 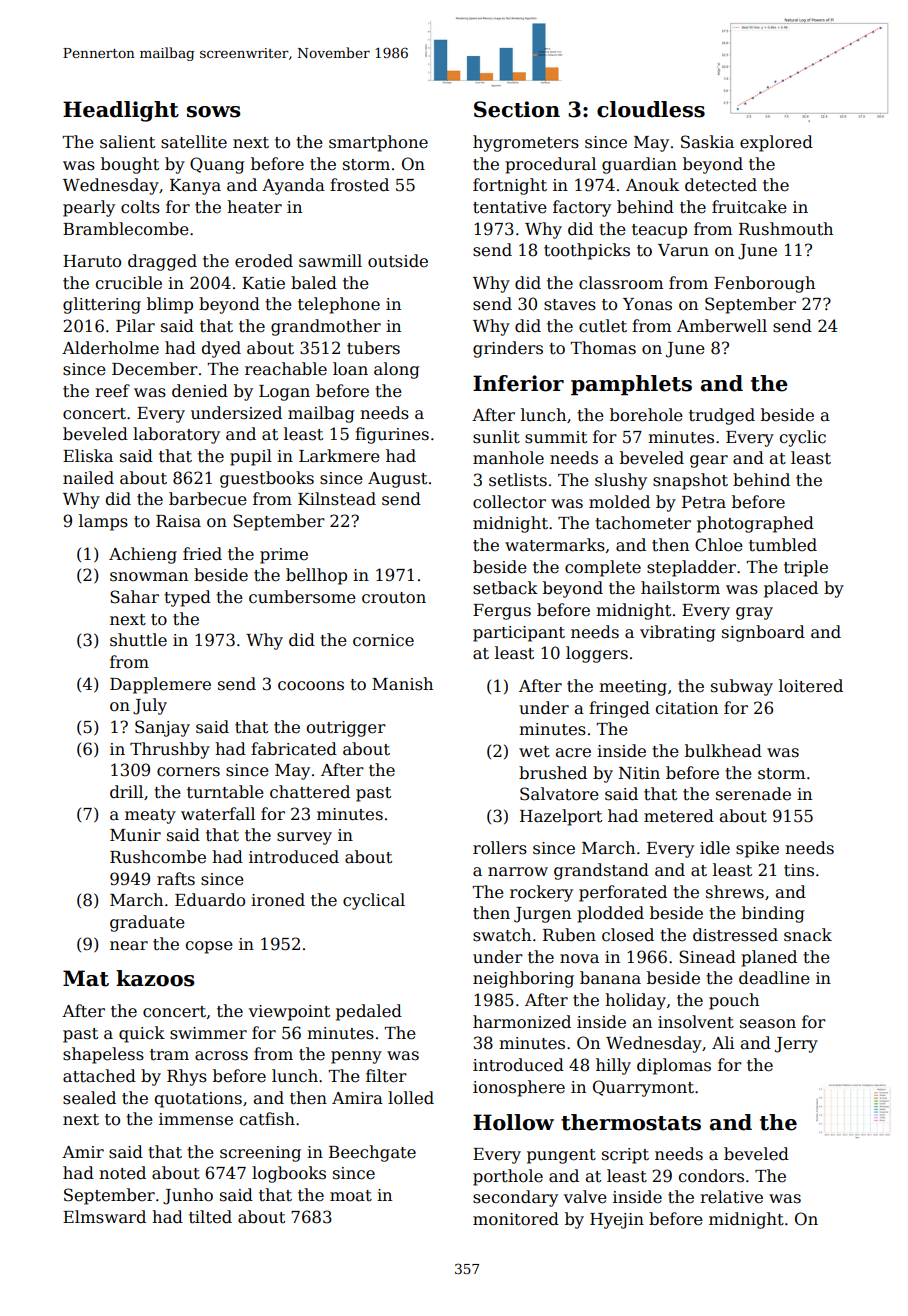 I want to click on Quang, so click(x=217, y=165).
